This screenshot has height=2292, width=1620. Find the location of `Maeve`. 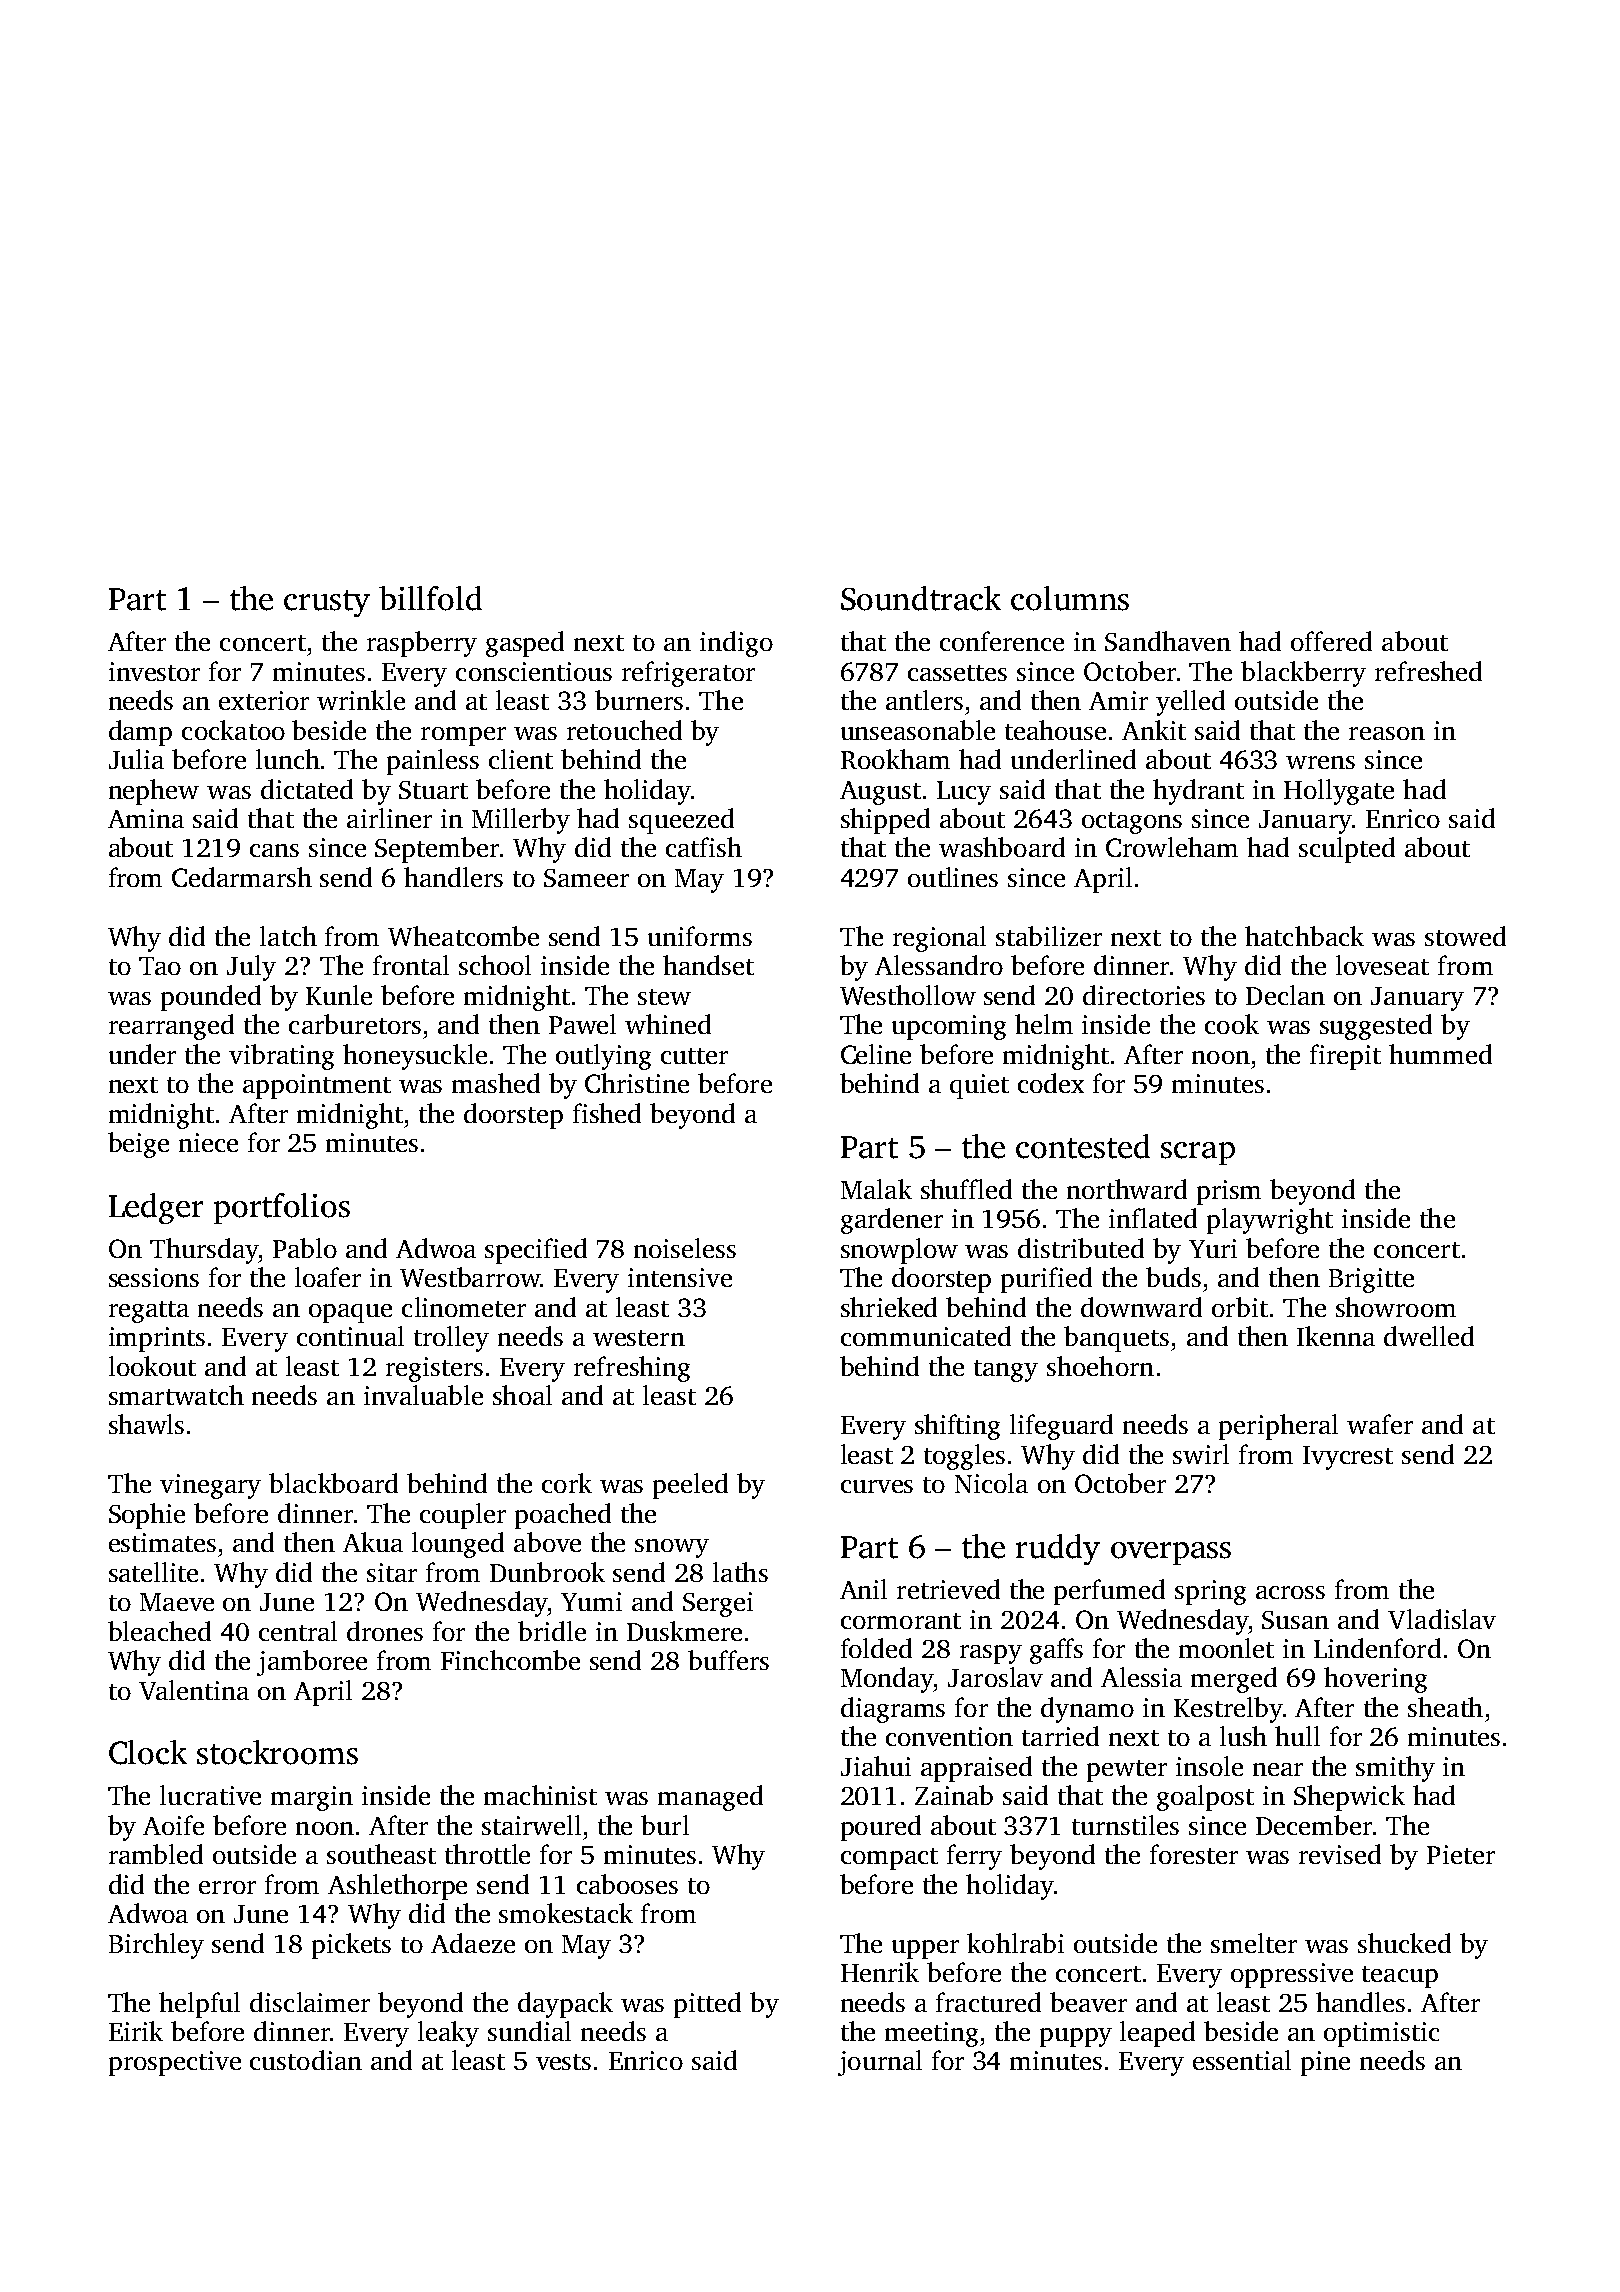

Maeve is located at coordinates (177, 1602).
